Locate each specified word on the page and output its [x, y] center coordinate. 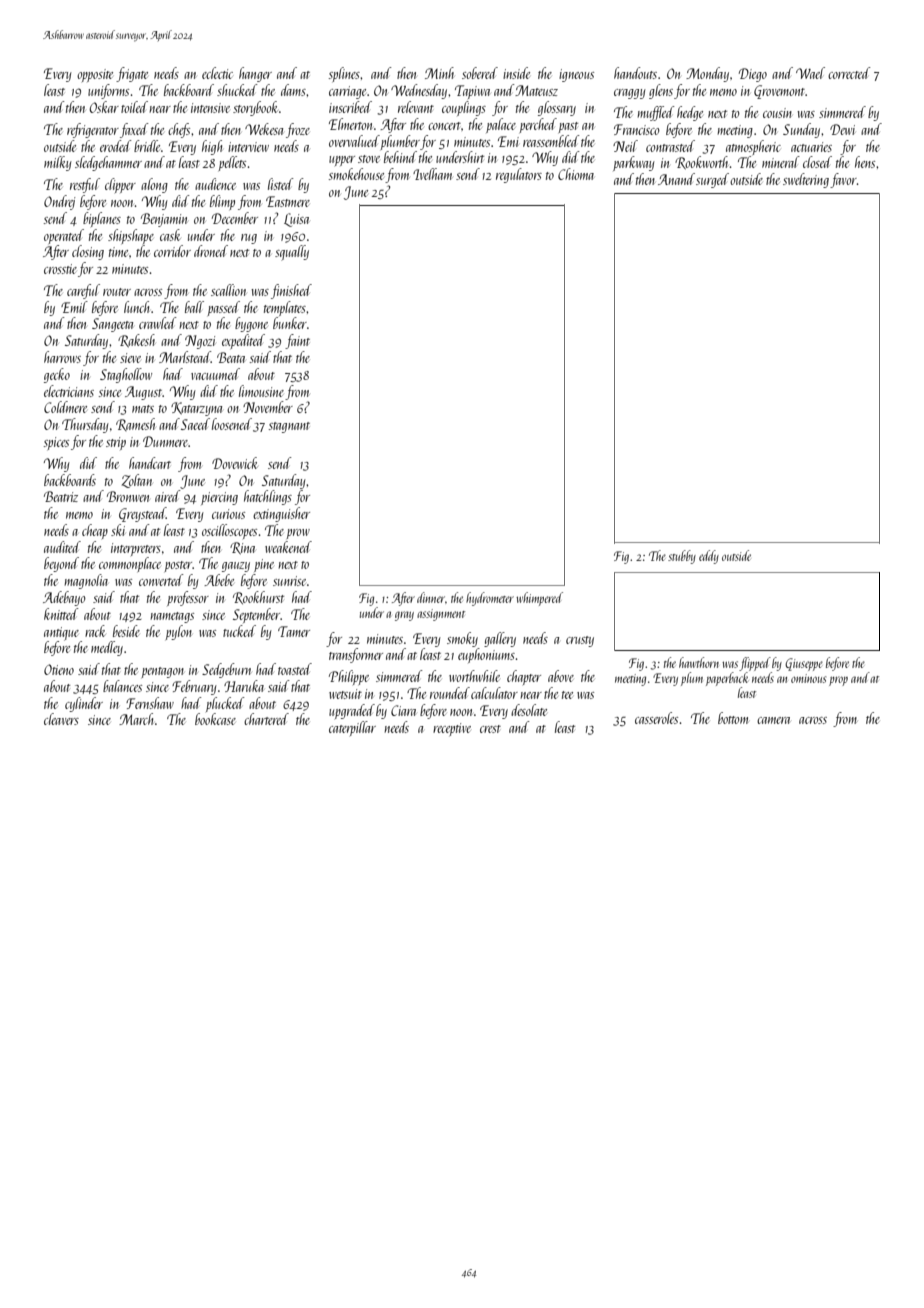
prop [838, 681]
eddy [709, 557]
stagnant [289, 427]
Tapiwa [472, 92]
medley [107, 648]
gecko [57, 375]
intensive [210, 108]
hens [865, 162]
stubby [682, 557]
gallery [500, 639]
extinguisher [281, 514]
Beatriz [61, 496]
